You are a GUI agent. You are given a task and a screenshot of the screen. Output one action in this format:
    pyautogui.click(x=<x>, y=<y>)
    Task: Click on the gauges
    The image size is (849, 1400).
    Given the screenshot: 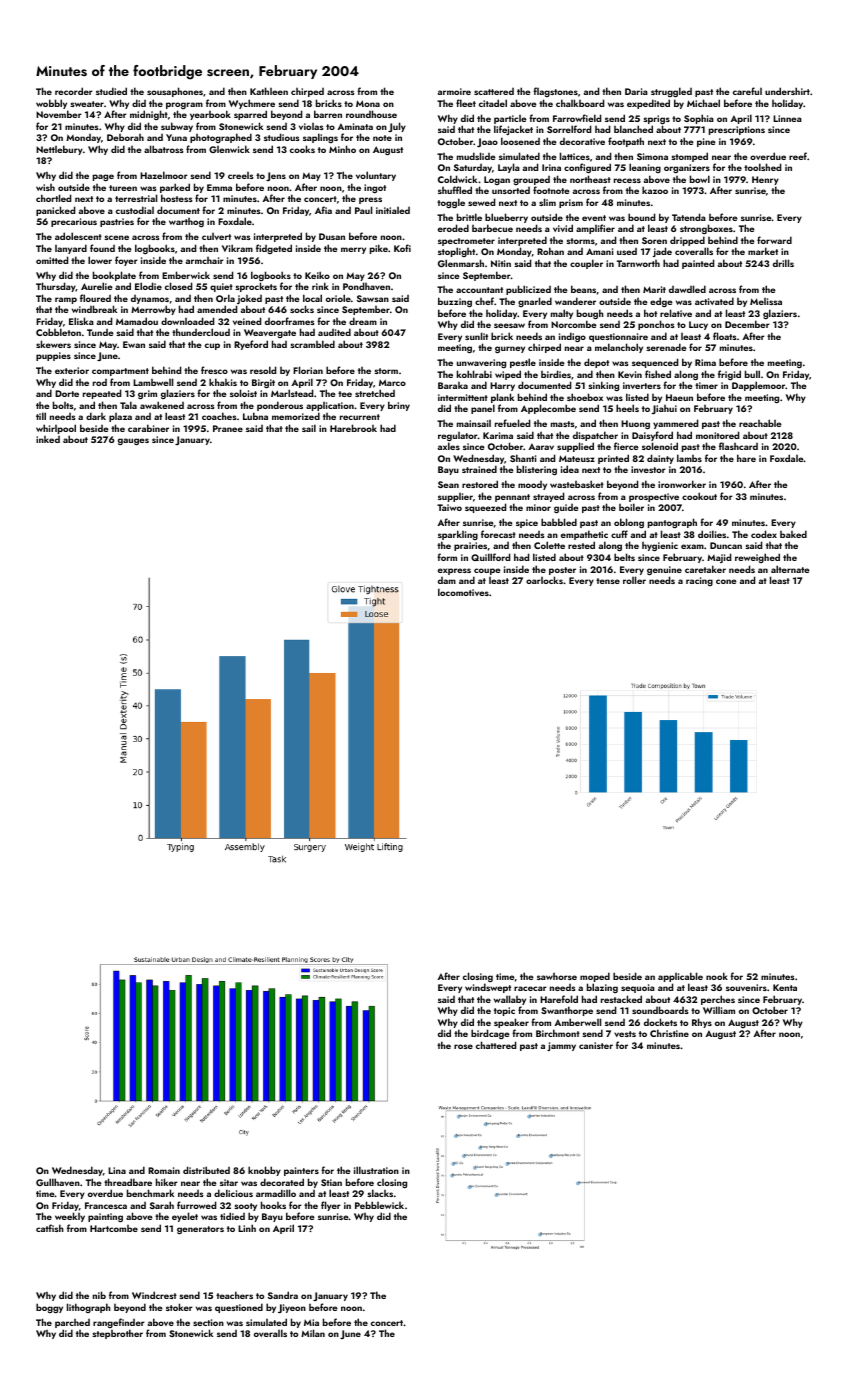 What is the action you would take?
    pyautogui.click(x=133, y=441)
